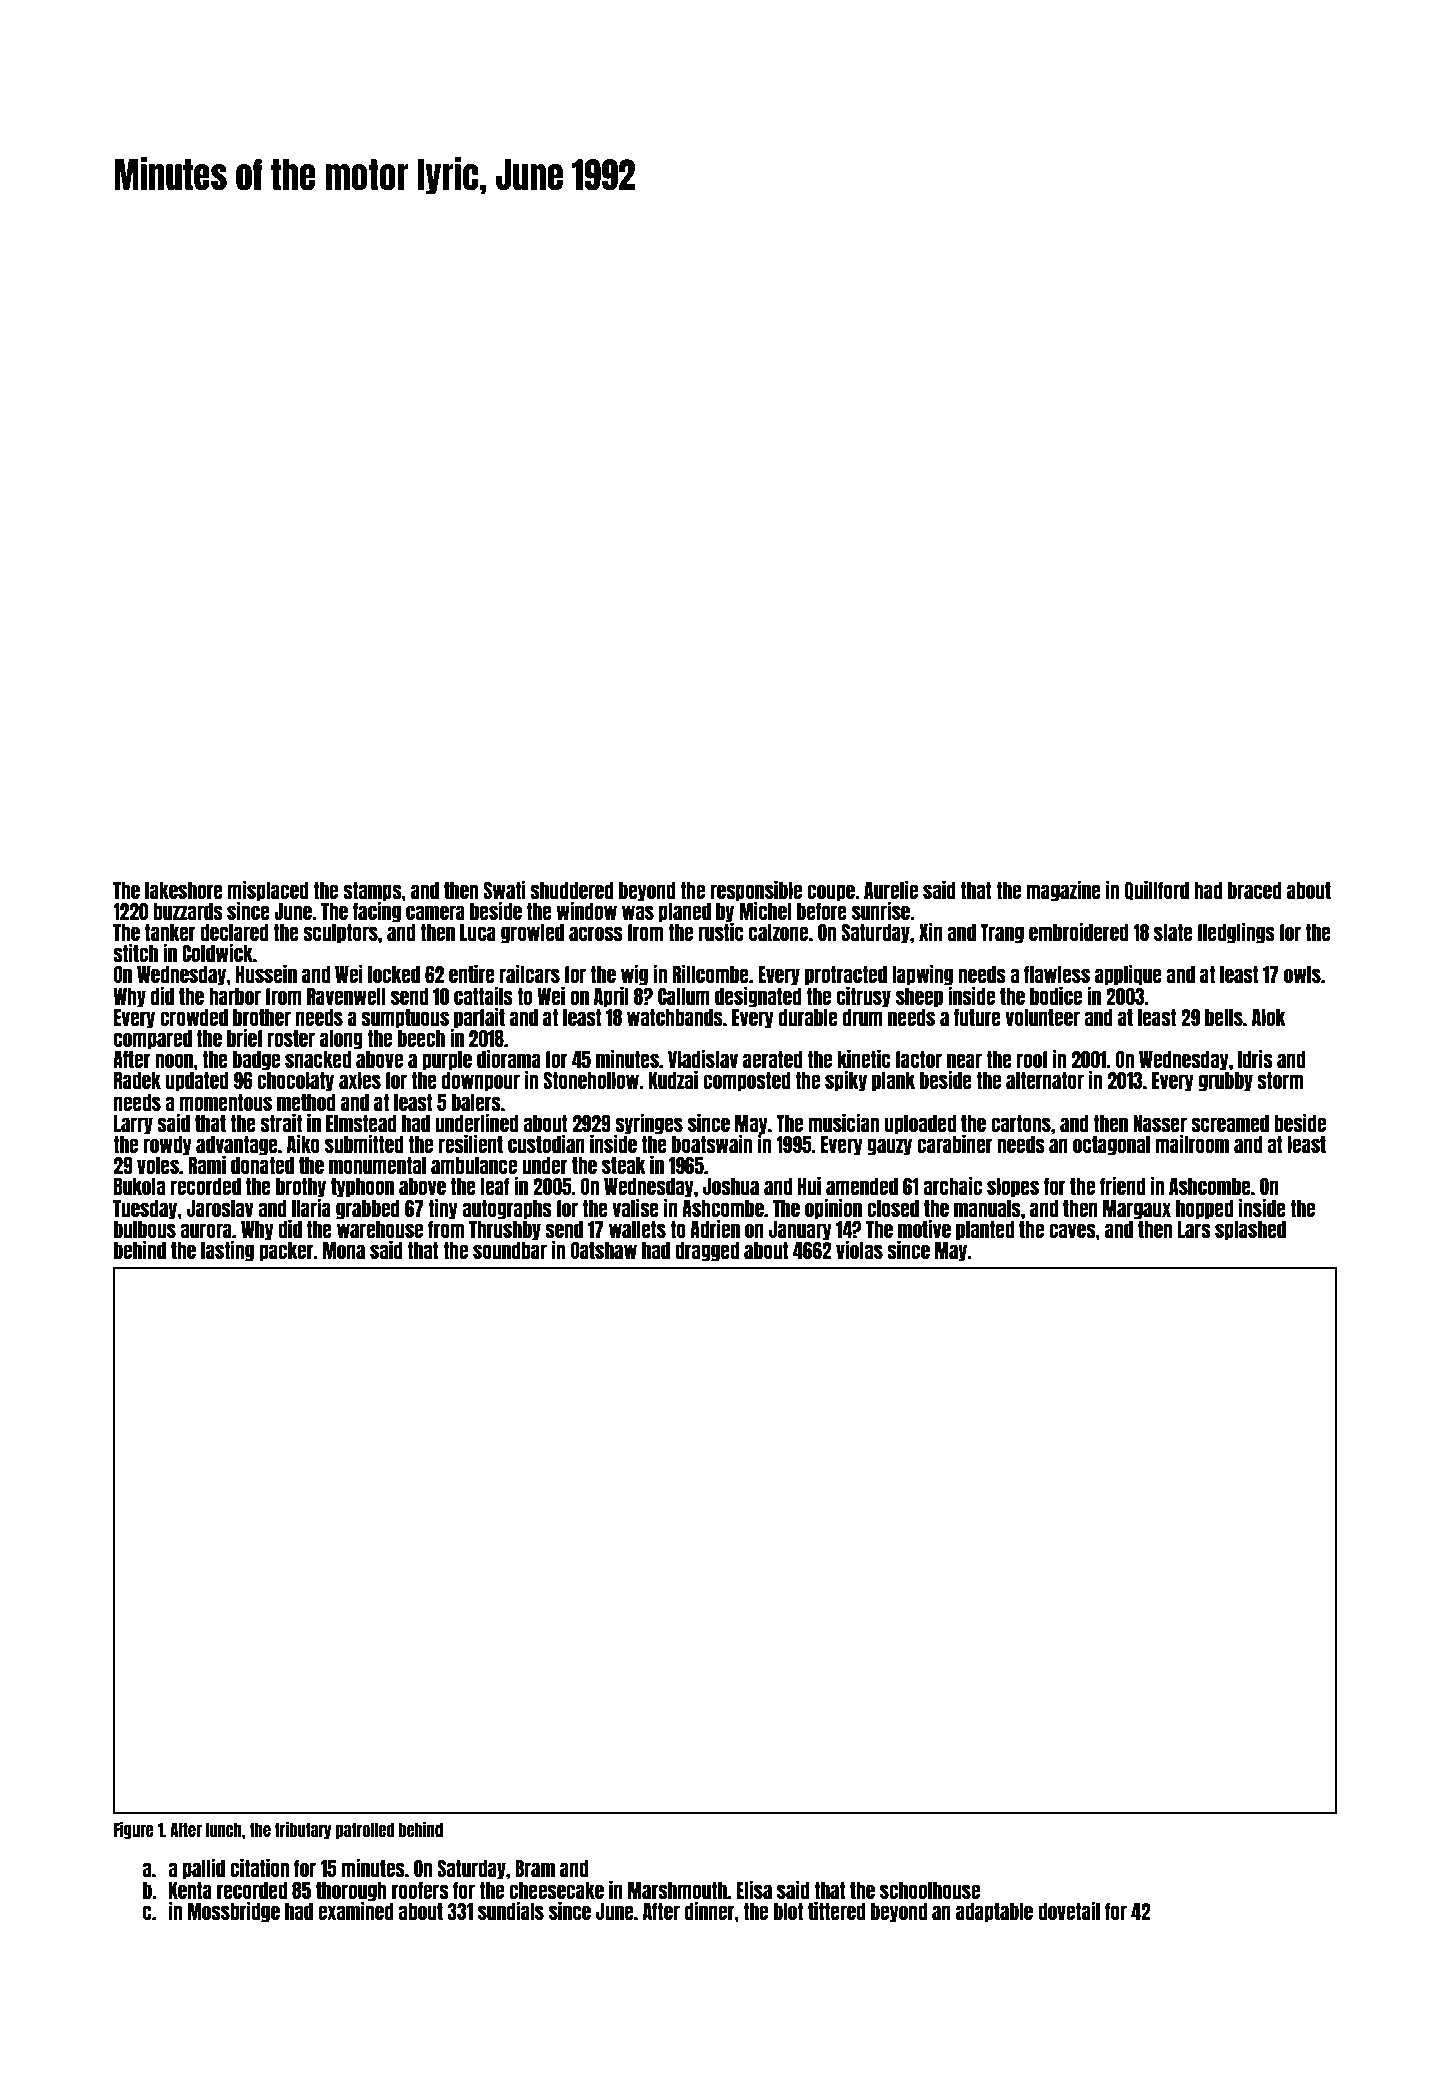  I want to click on packer, so click(286, 1252).
